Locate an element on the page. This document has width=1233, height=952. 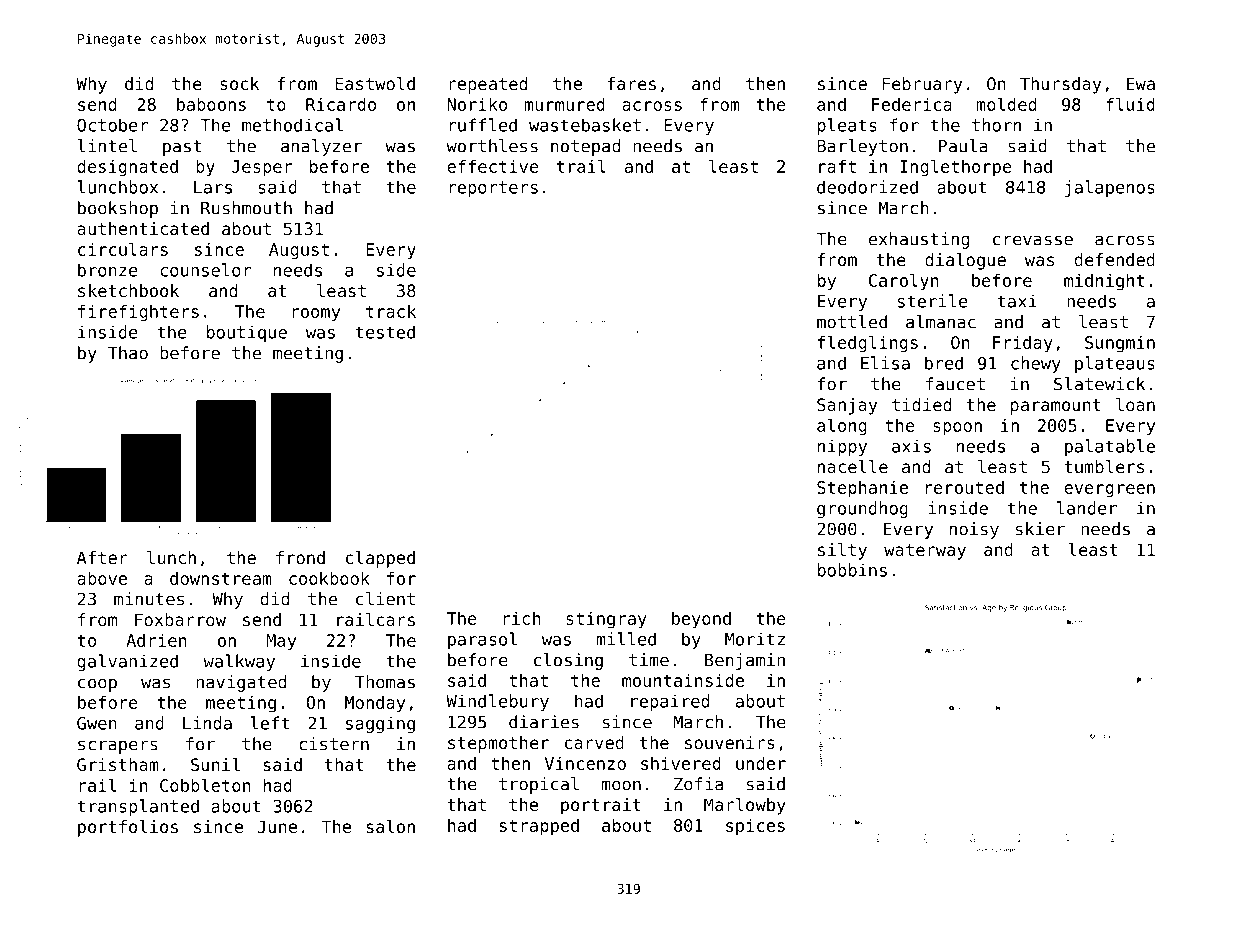
worthless is located at coordinates (492, 146).
